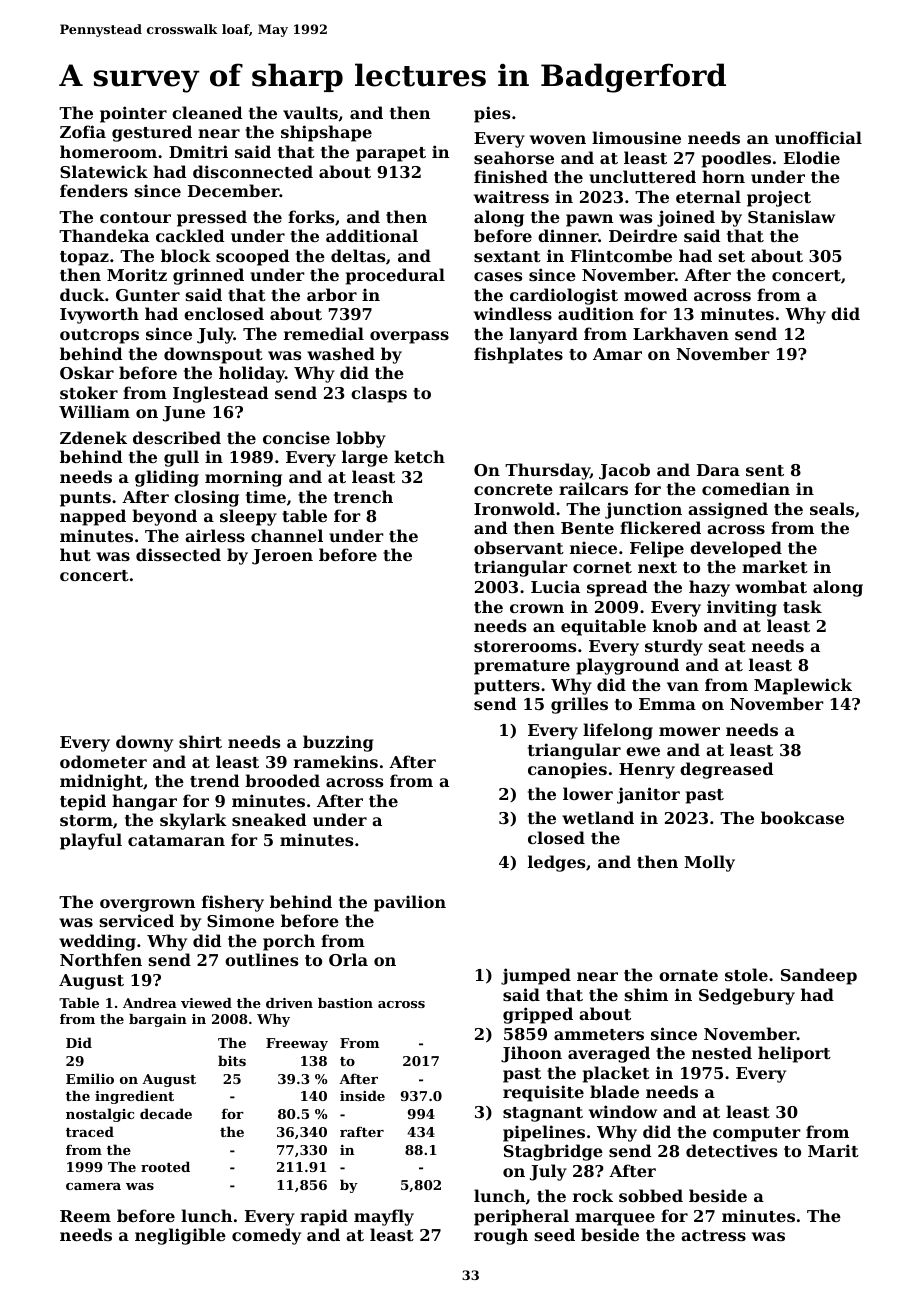  Describe the element at coordinates (791, 216) in the screenshot. I see `Stanislaw` at that location.
